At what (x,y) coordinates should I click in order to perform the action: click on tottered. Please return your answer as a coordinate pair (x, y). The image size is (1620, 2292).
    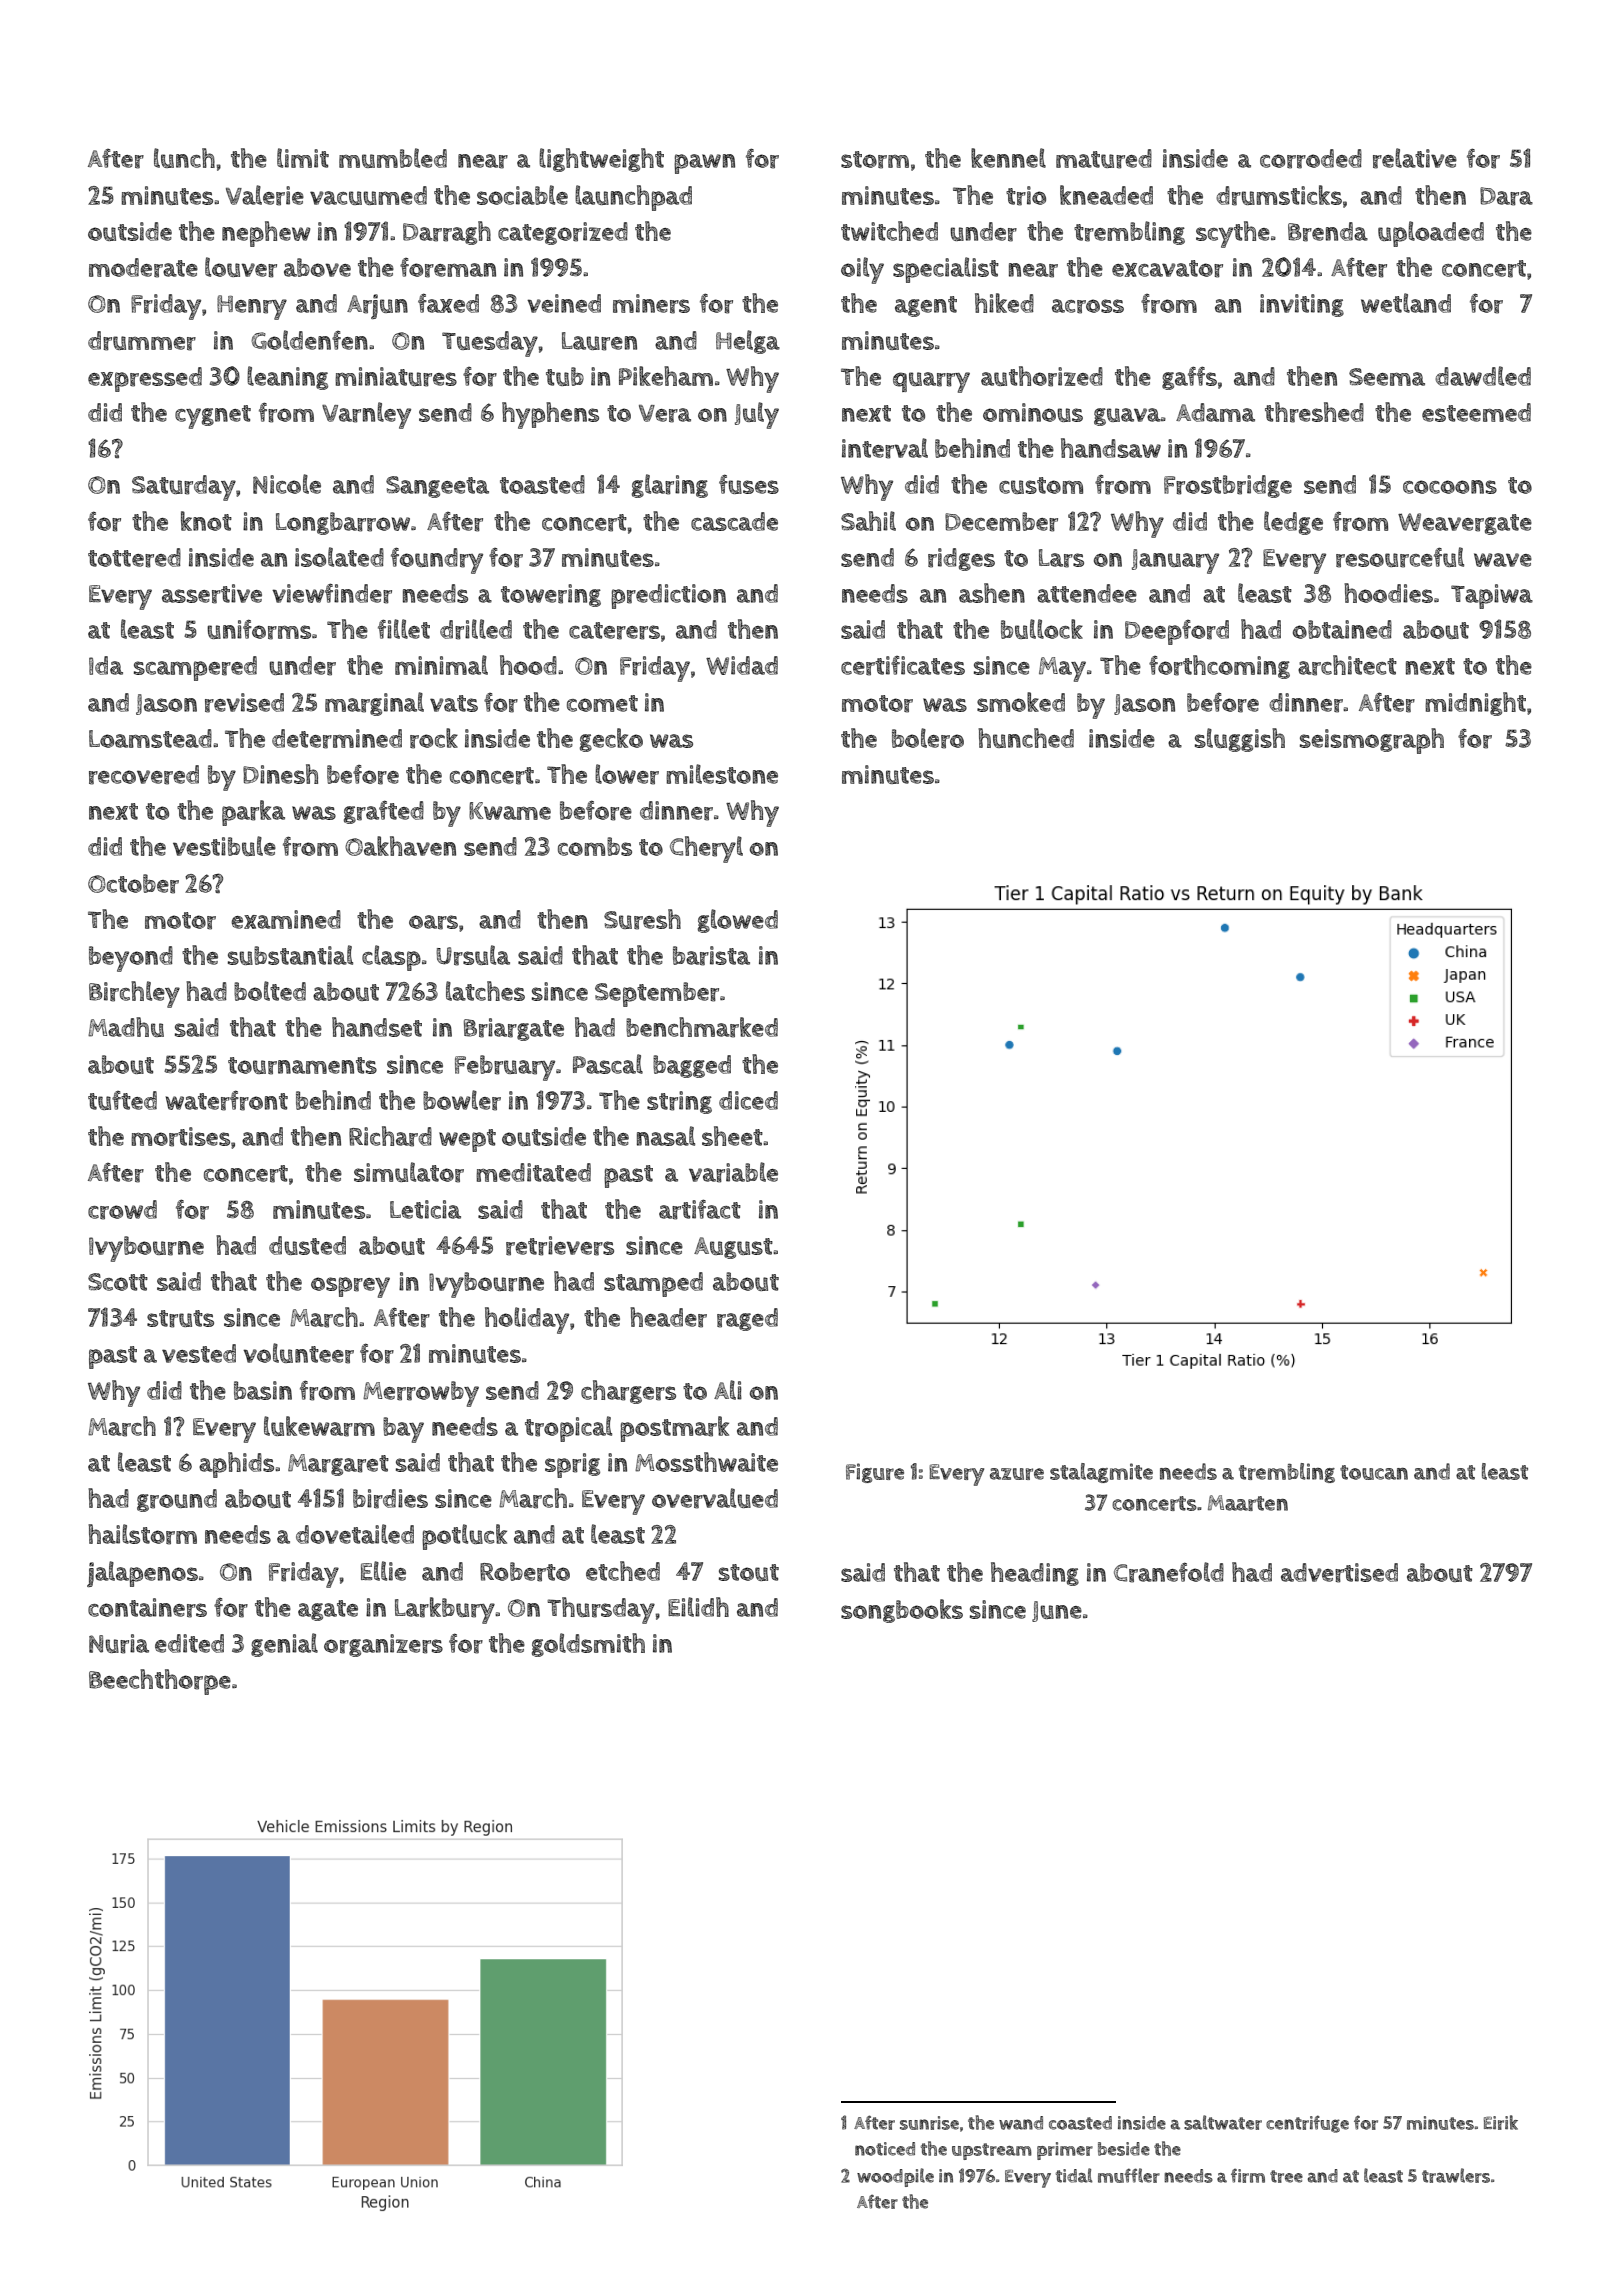
    Looking at the image, I should click on (134, 558).
